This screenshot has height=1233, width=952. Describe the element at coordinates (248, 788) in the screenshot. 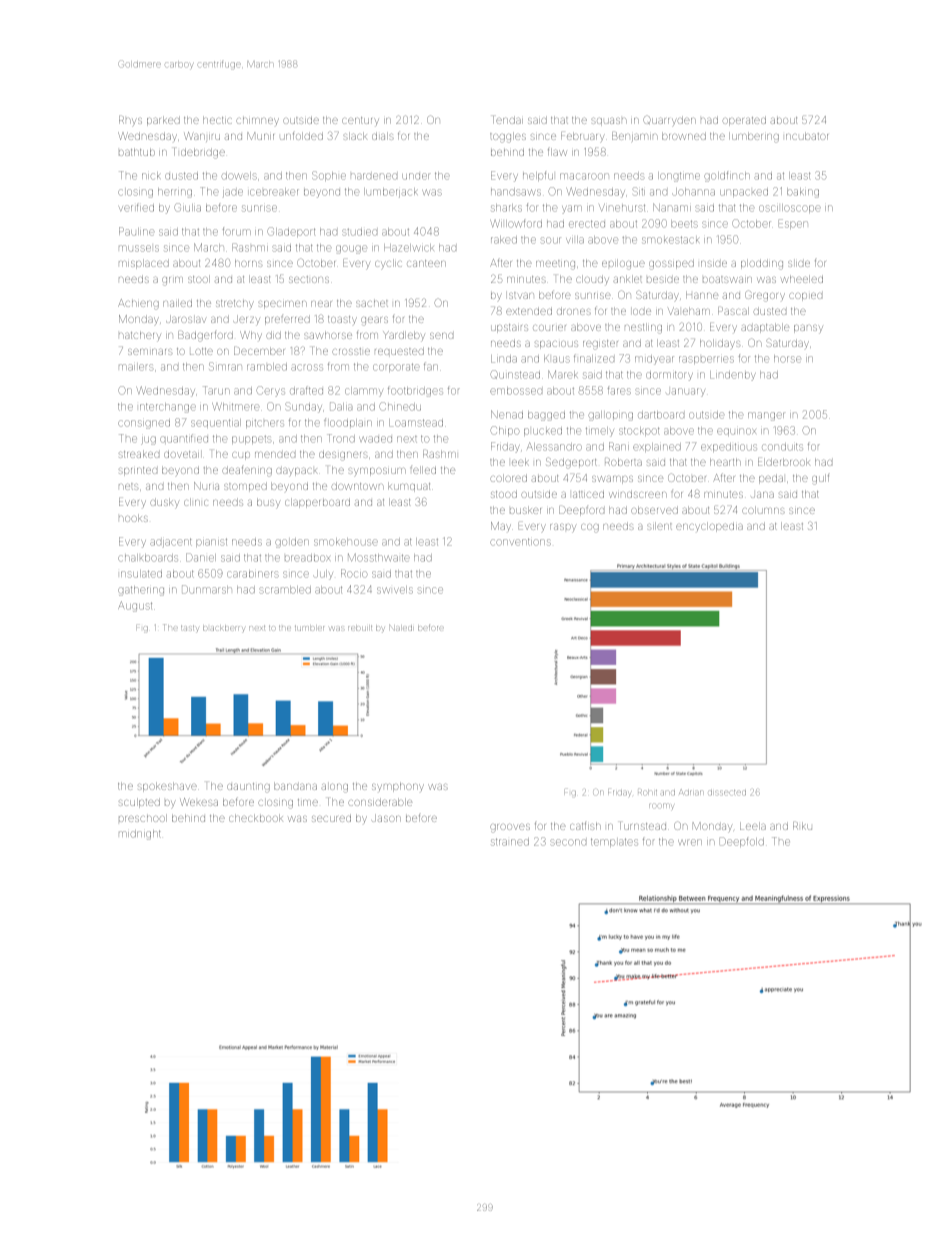

I see `daunting` at that location.
